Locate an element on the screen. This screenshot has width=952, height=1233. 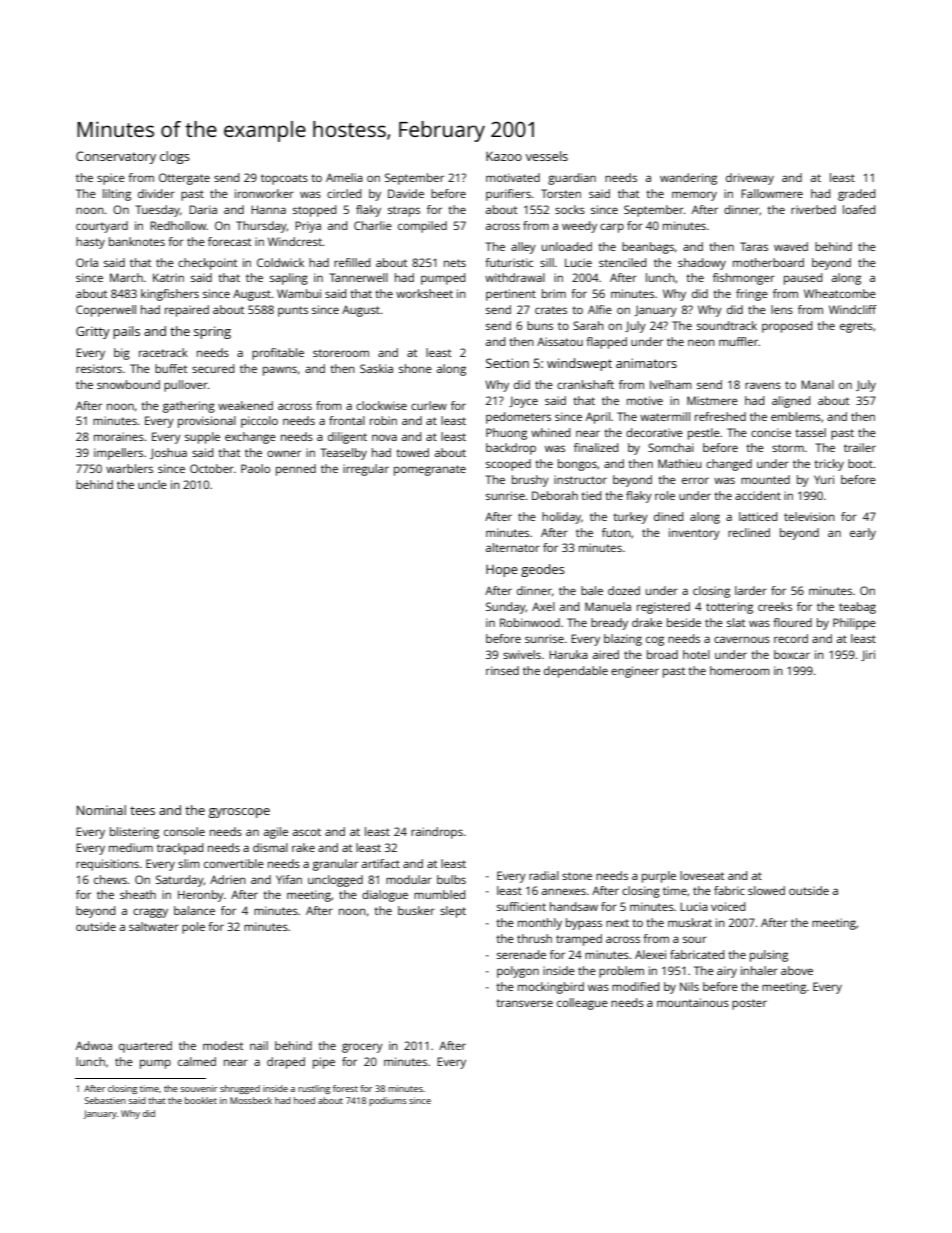
balance is located at coordinates (194, 910).
